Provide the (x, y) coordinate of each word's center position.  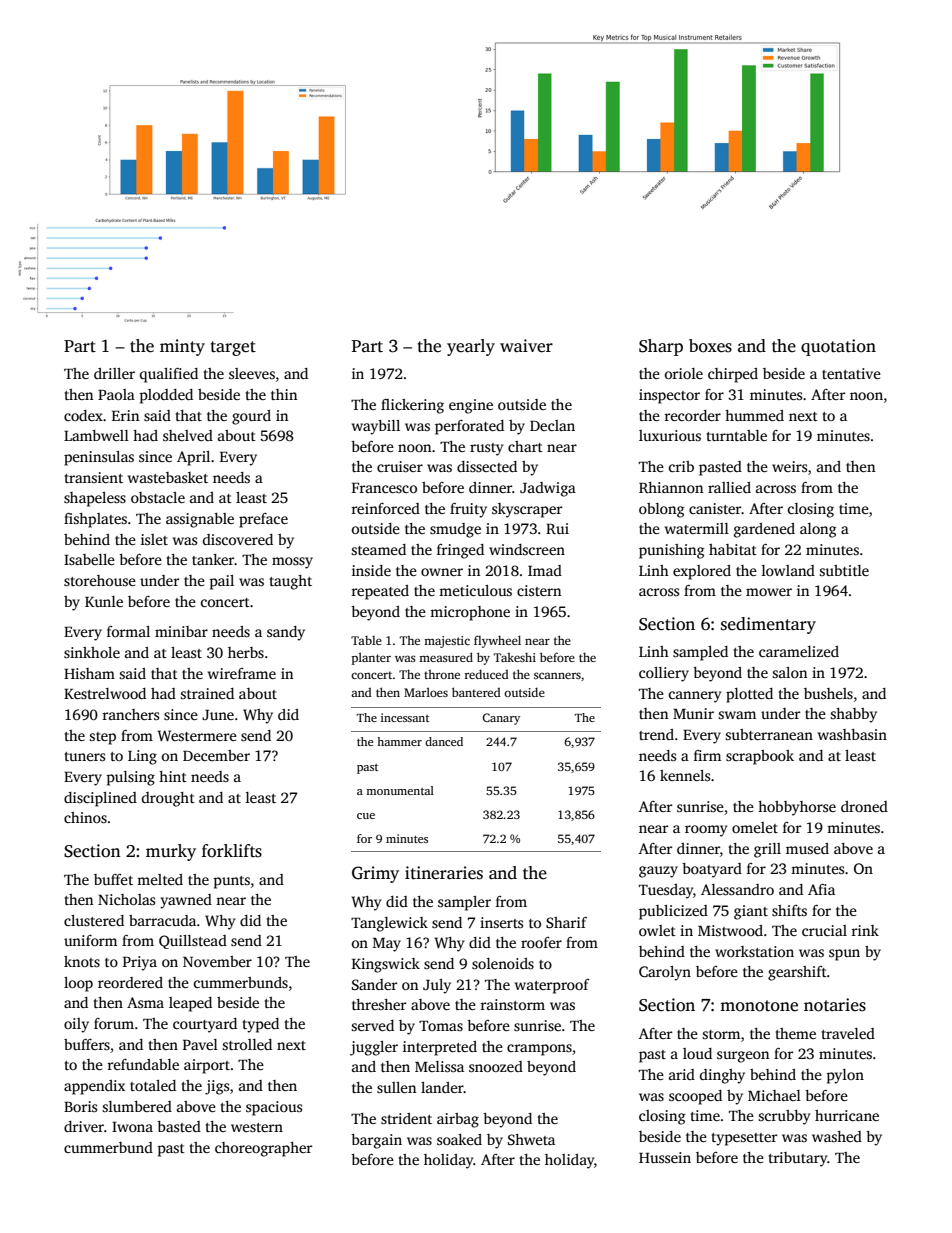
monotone (759, 1006)
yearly (471, 347)
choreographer (263, 1149)
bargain (376, 1141)
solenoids (503, 963)
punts (231, 882)
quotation (838, 347)
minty (182, 347)
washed (837, 1136)
